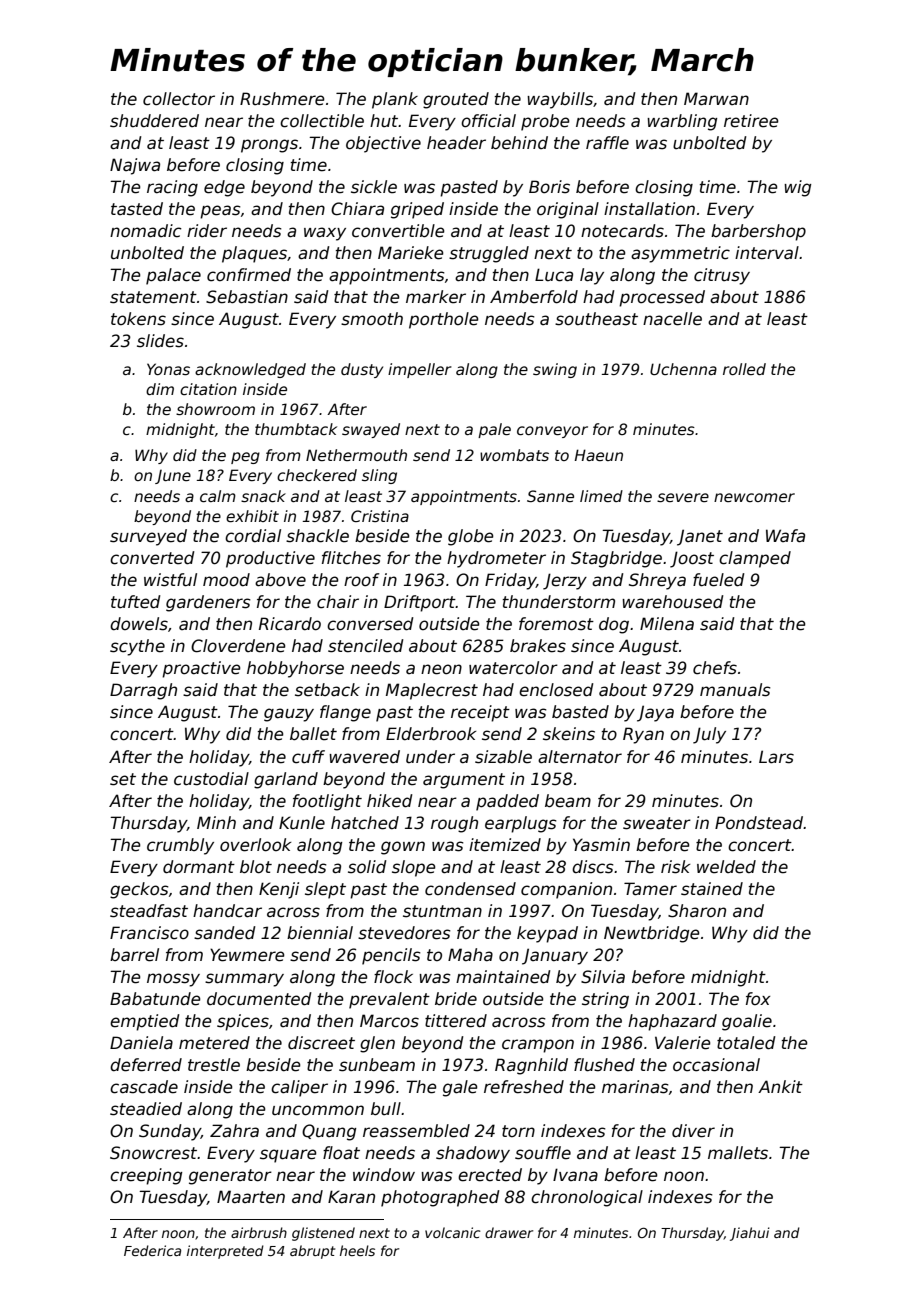 Image resolution: width=924 pixels, height=1308 pixels. I want to click on gardeners, so click(208, 603).
